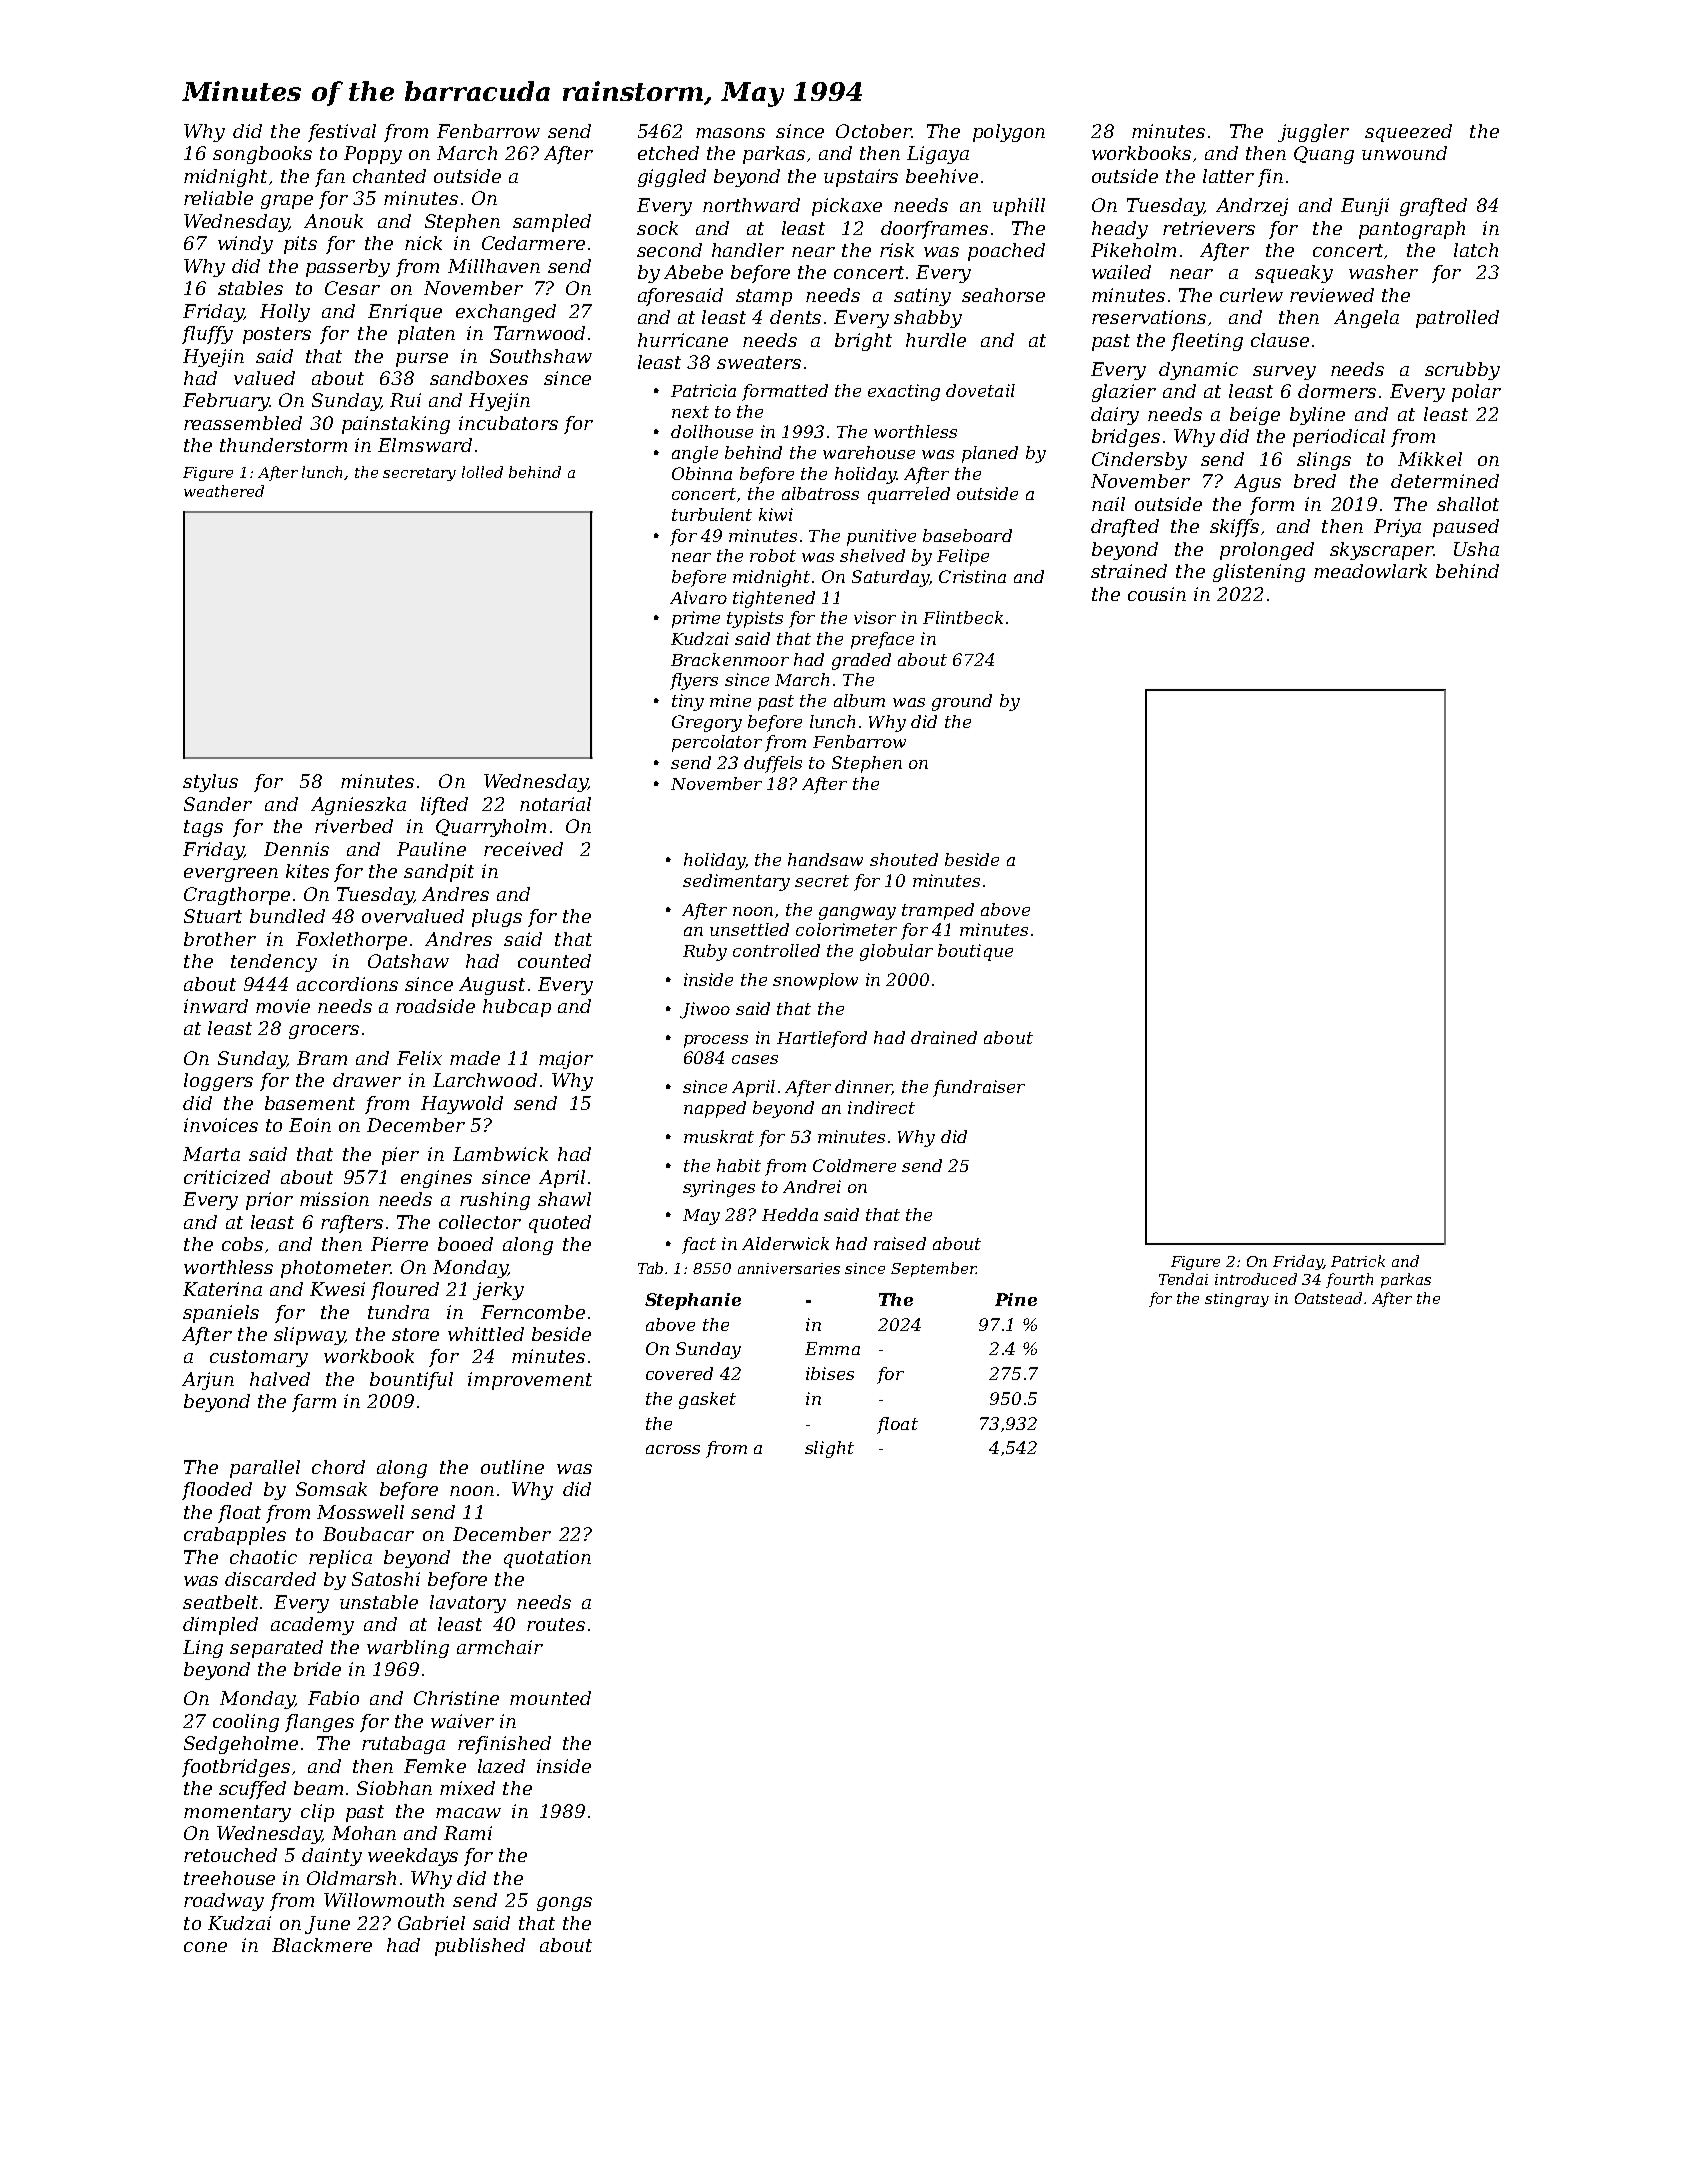  What do you see at coordinates (668, 153) in the screenshot?
I see `etched` at bounding box center [668, 153].
